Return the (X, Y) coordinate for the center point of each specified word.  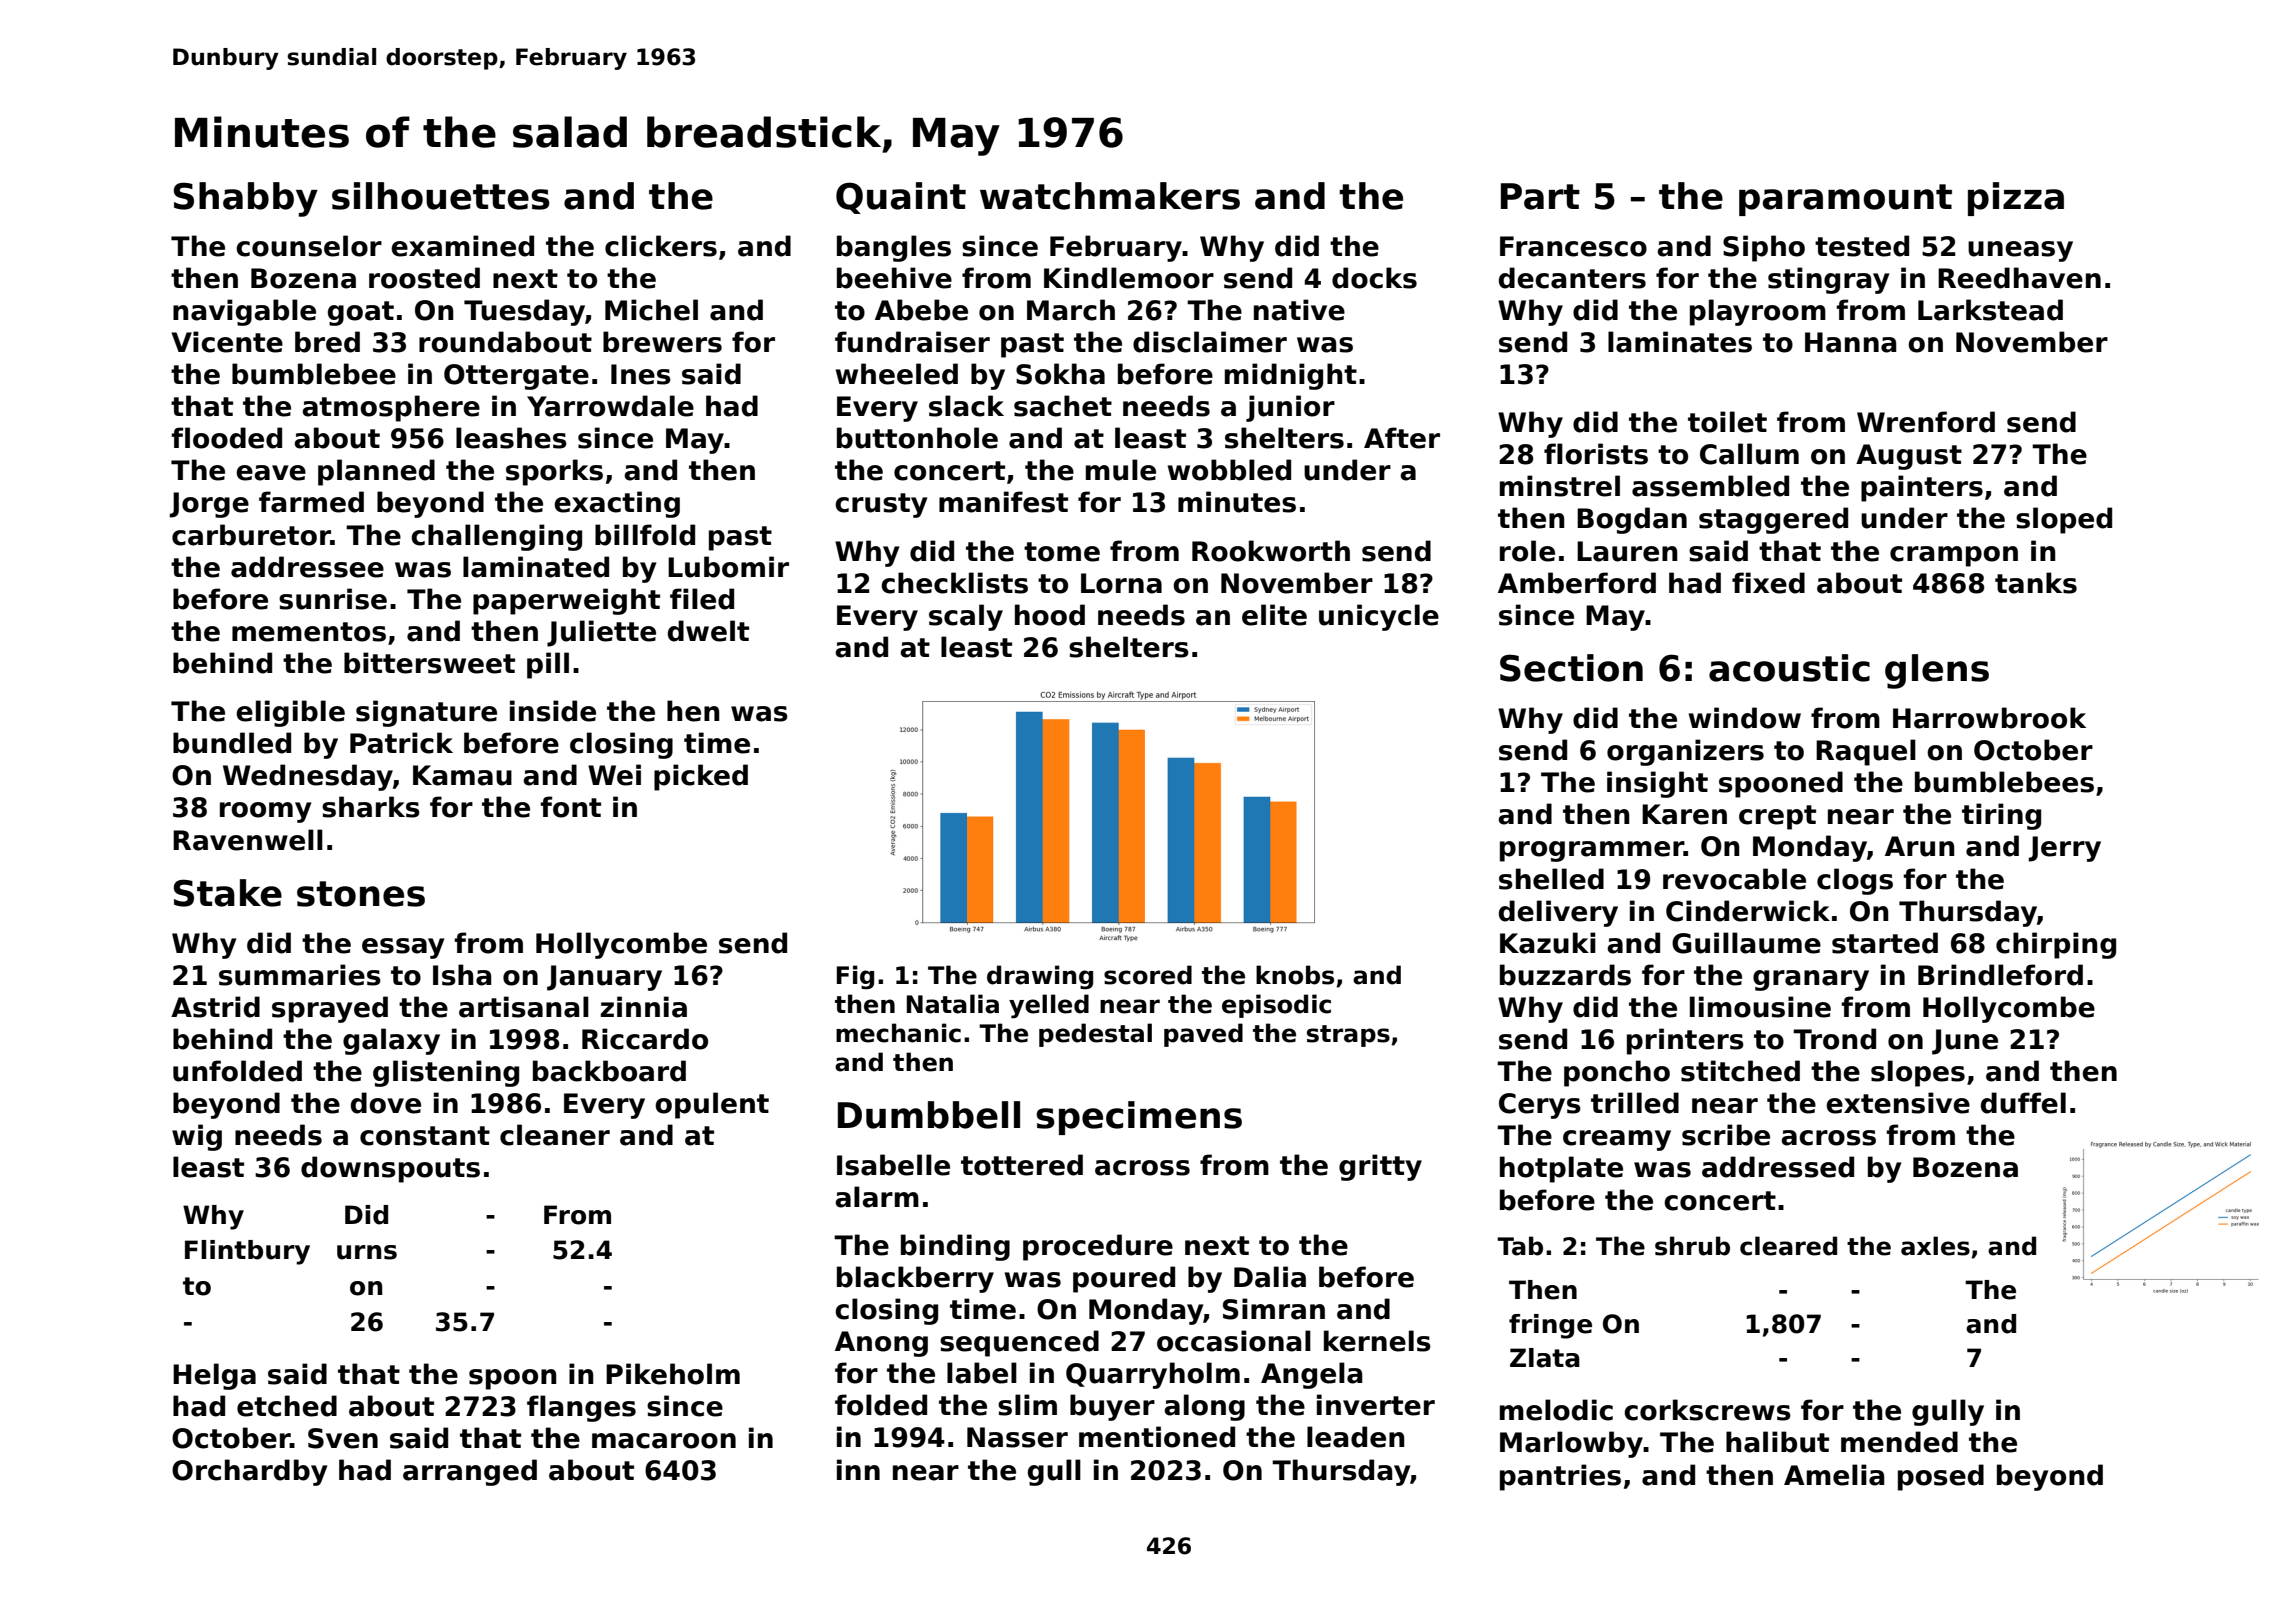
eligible (290, 713)
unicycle (1379, 617)
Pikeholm (673, 1374)
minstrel (1560, 486)
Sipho (1764, 248)
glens (1937, 671)
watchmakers (1110, 196)
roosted (424, 278)
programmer (1592, 851)
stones (361, 894)
